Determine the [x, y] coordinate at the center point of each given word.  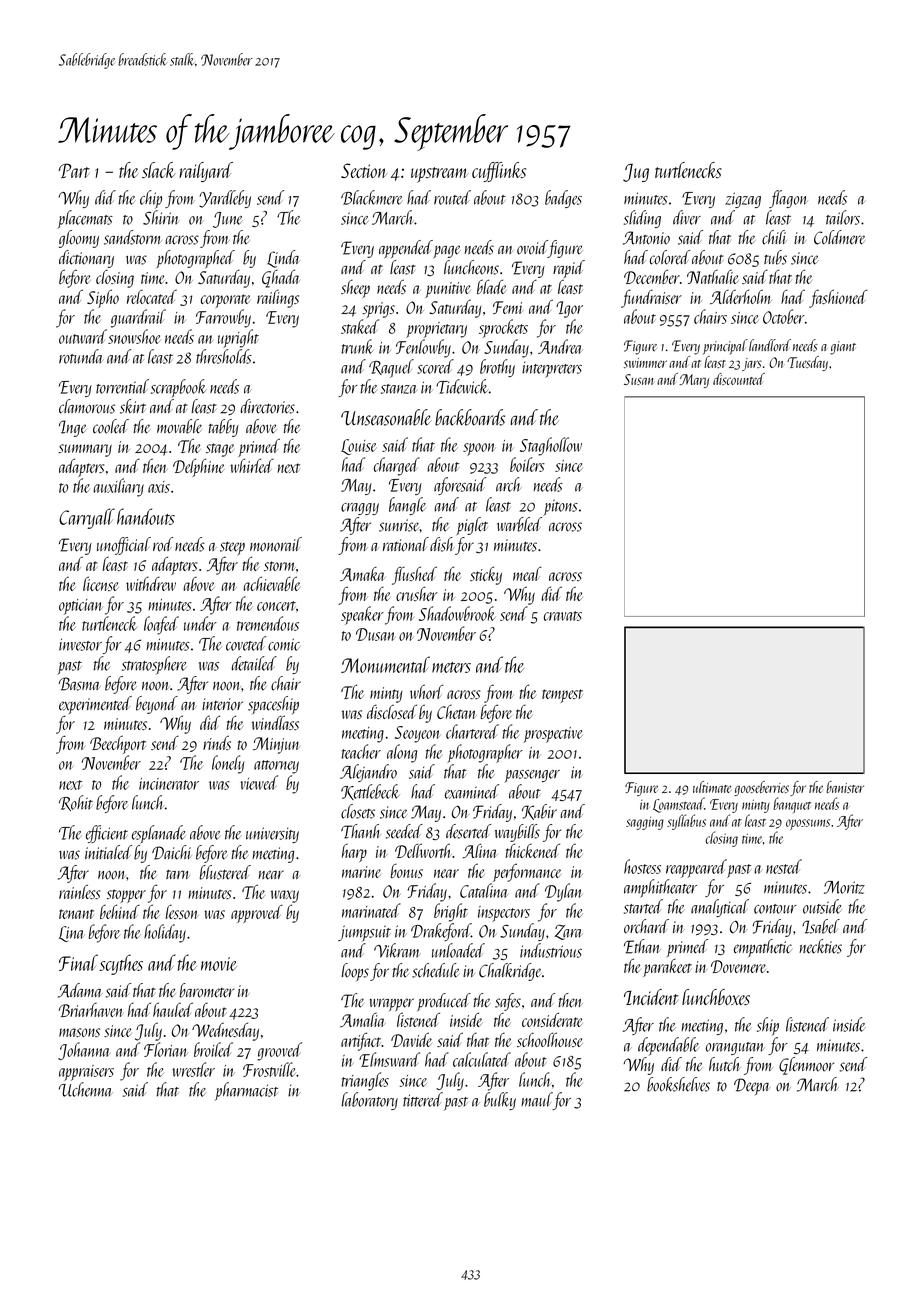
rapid [569, 269]
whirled [252, 465]
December [652, 276]
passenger [532, 776]
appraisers [86, 1073]
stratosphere [154, 665]
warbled [519, 524]
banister [845, 787]
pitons [560, 507]
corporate [225, 301]
